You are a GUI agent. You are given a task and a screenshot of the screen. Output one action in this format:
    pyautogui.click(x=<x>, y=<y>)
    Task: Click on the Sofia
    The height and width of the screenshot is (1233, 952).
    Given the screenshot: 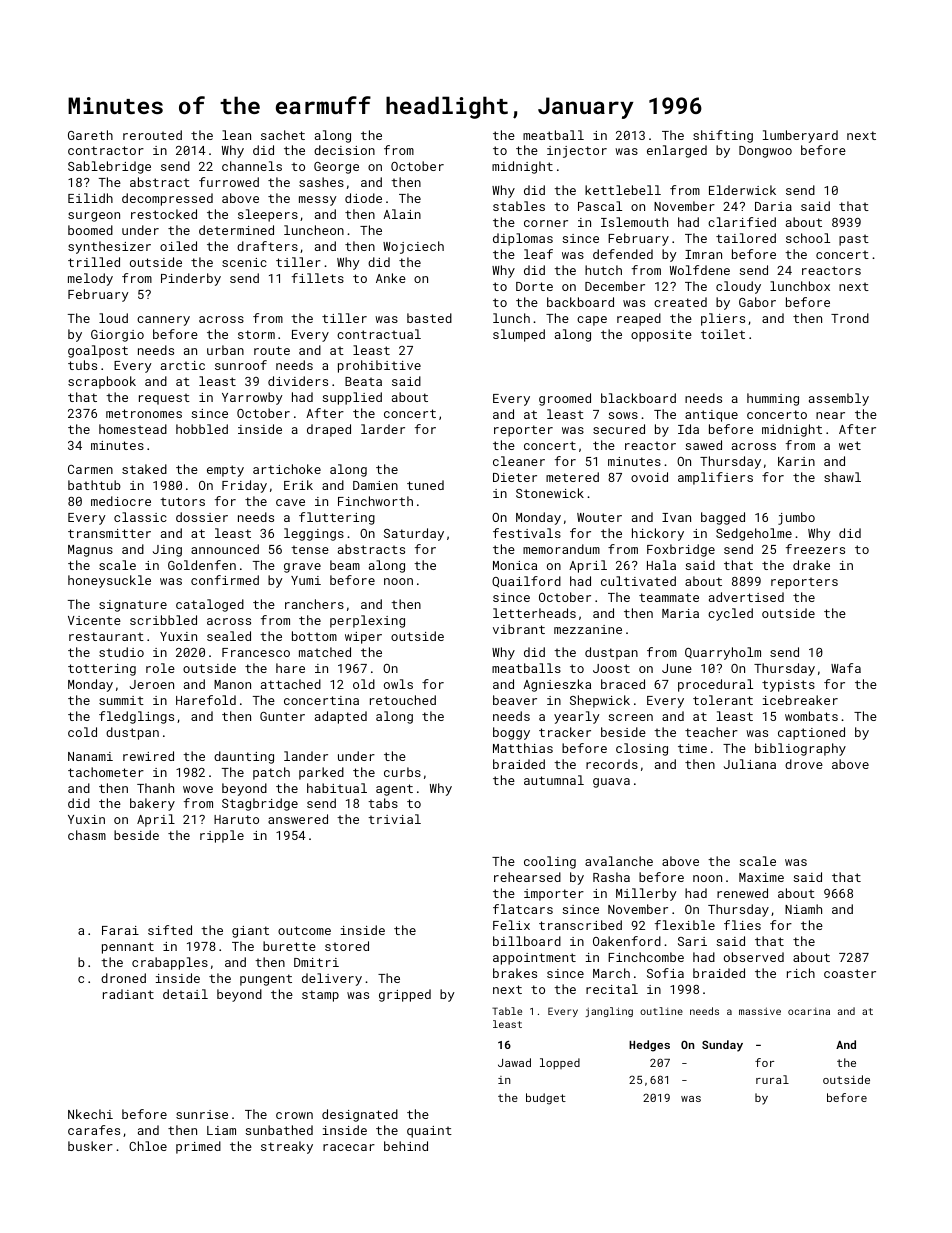 What is the action you would take?
    pyautogui.click(x=665, y=973)
